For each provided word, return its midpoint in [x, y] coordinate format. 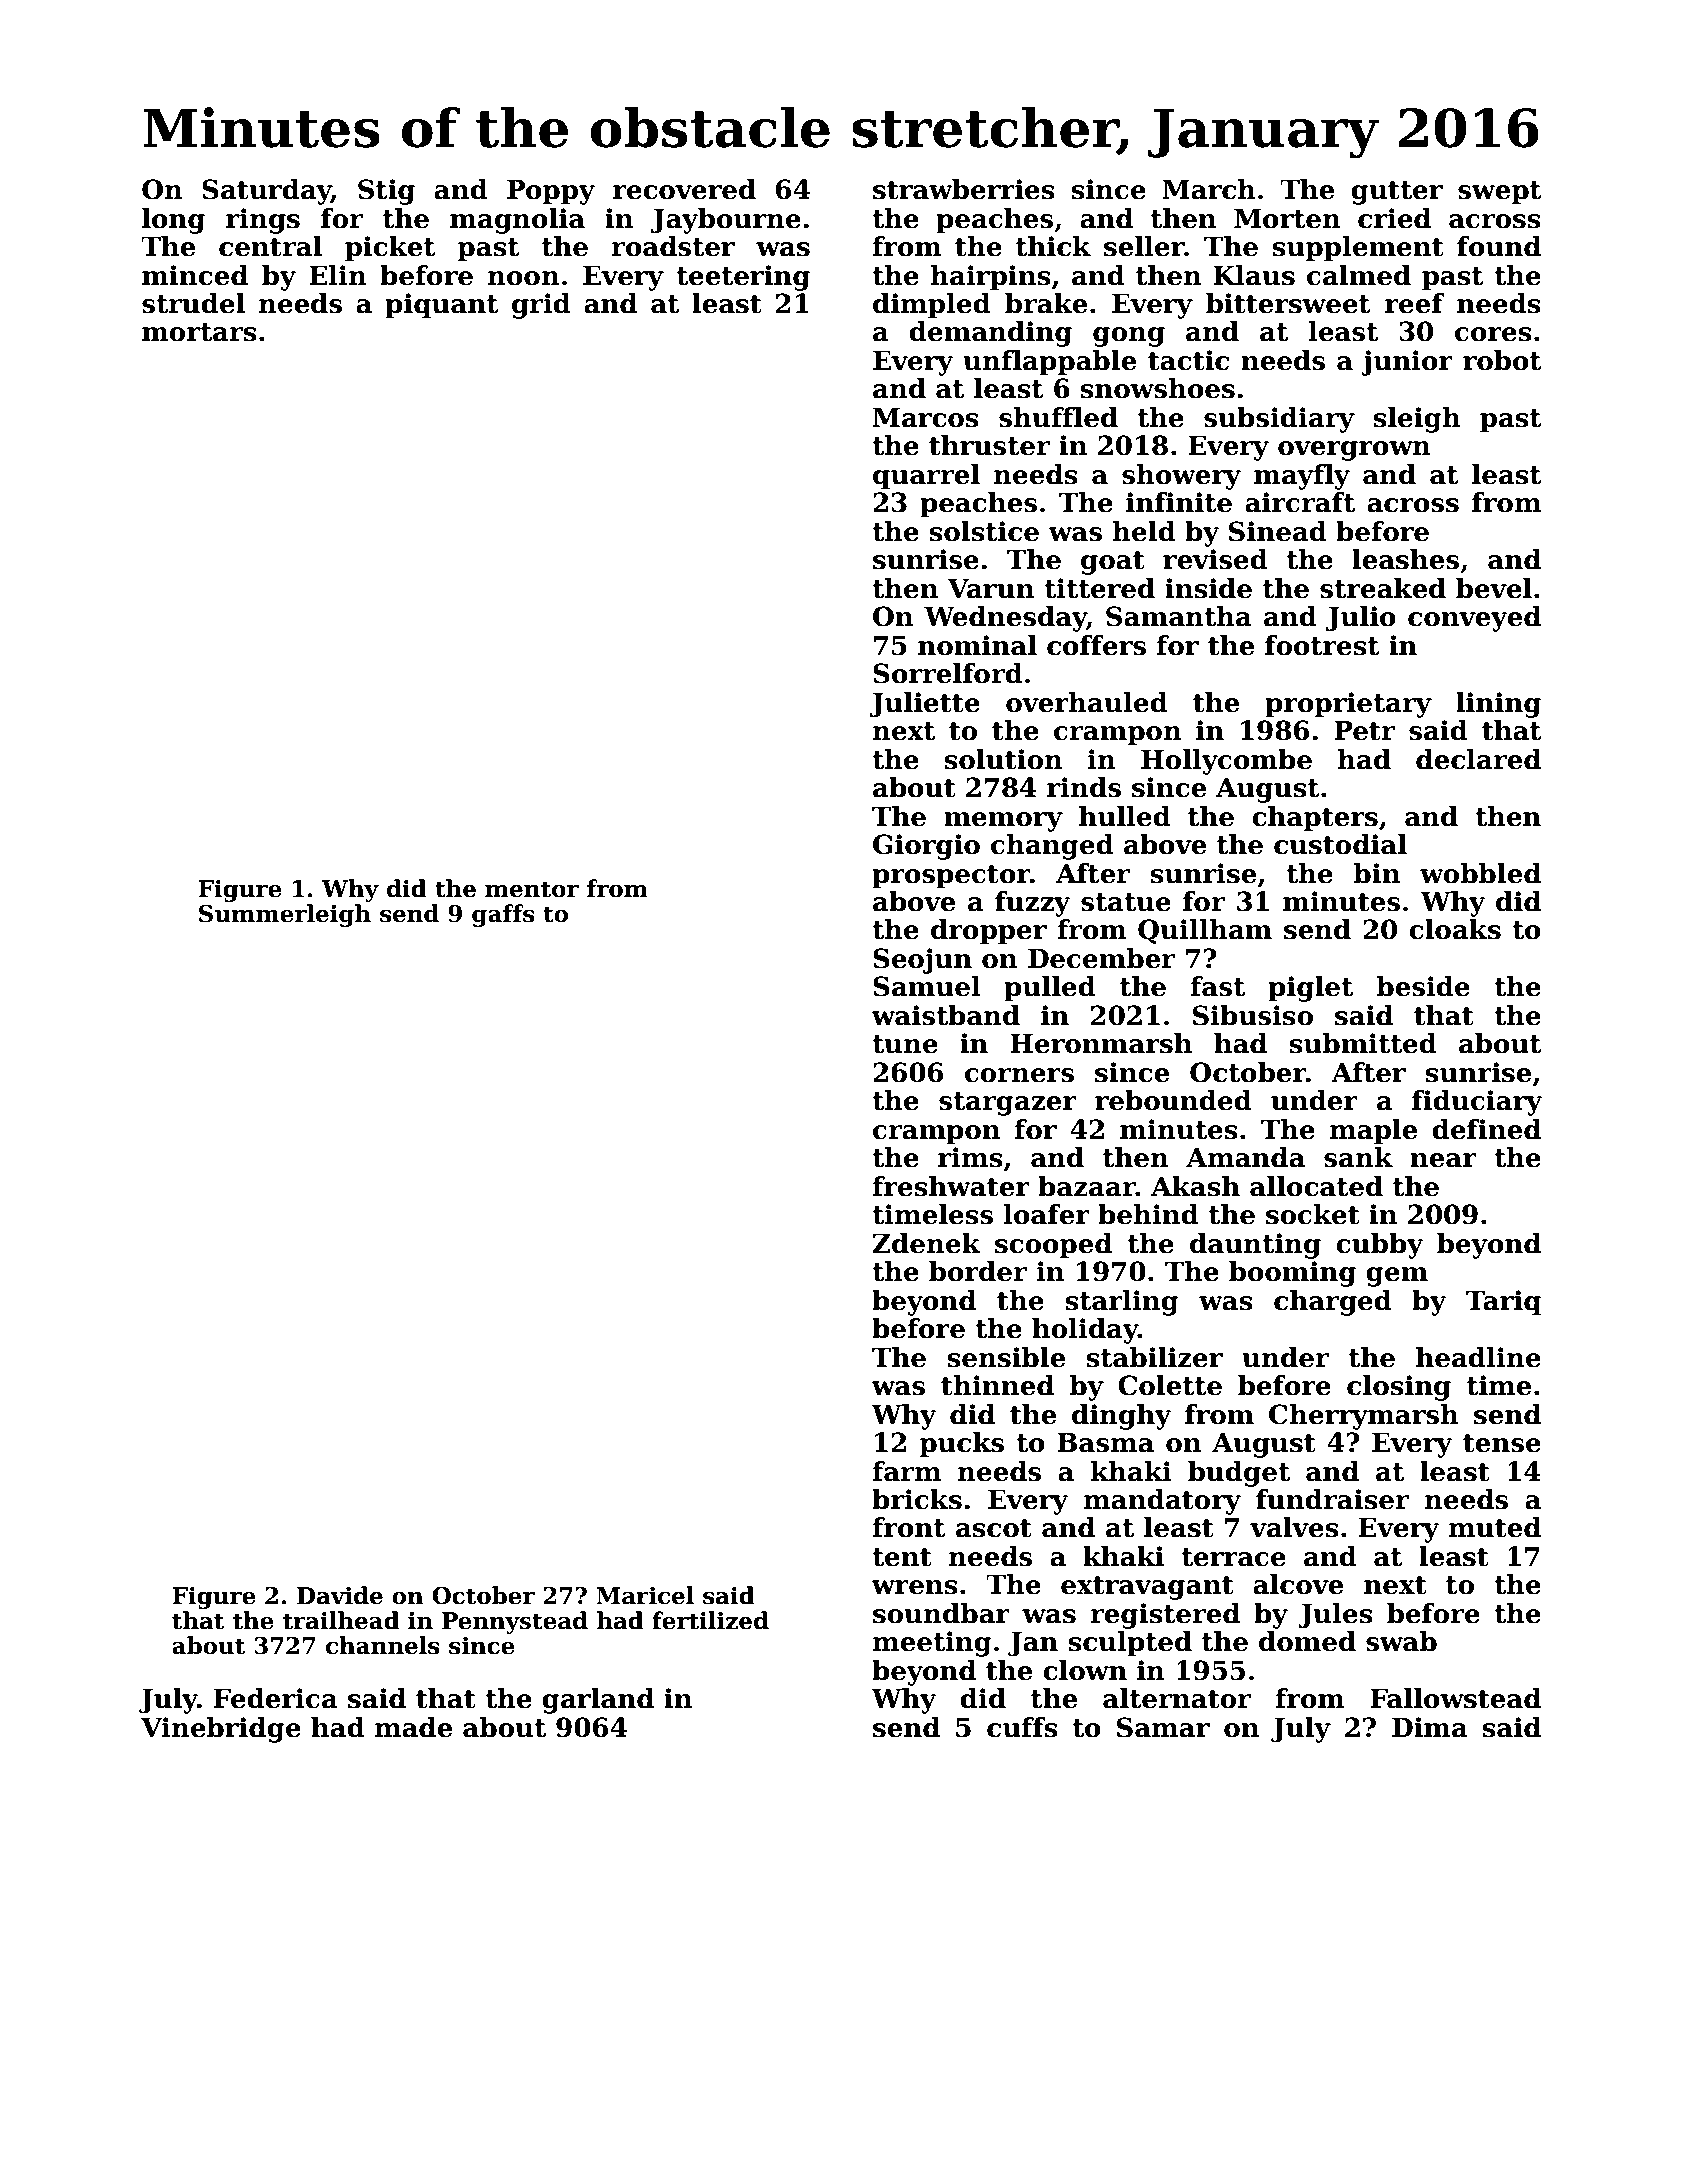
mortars [199, 332]
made [413, 1727]
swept [1499, 193]
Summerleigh [285, 915]
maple [1373, 1132]
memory [1003, 822]
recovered [684, 189]
